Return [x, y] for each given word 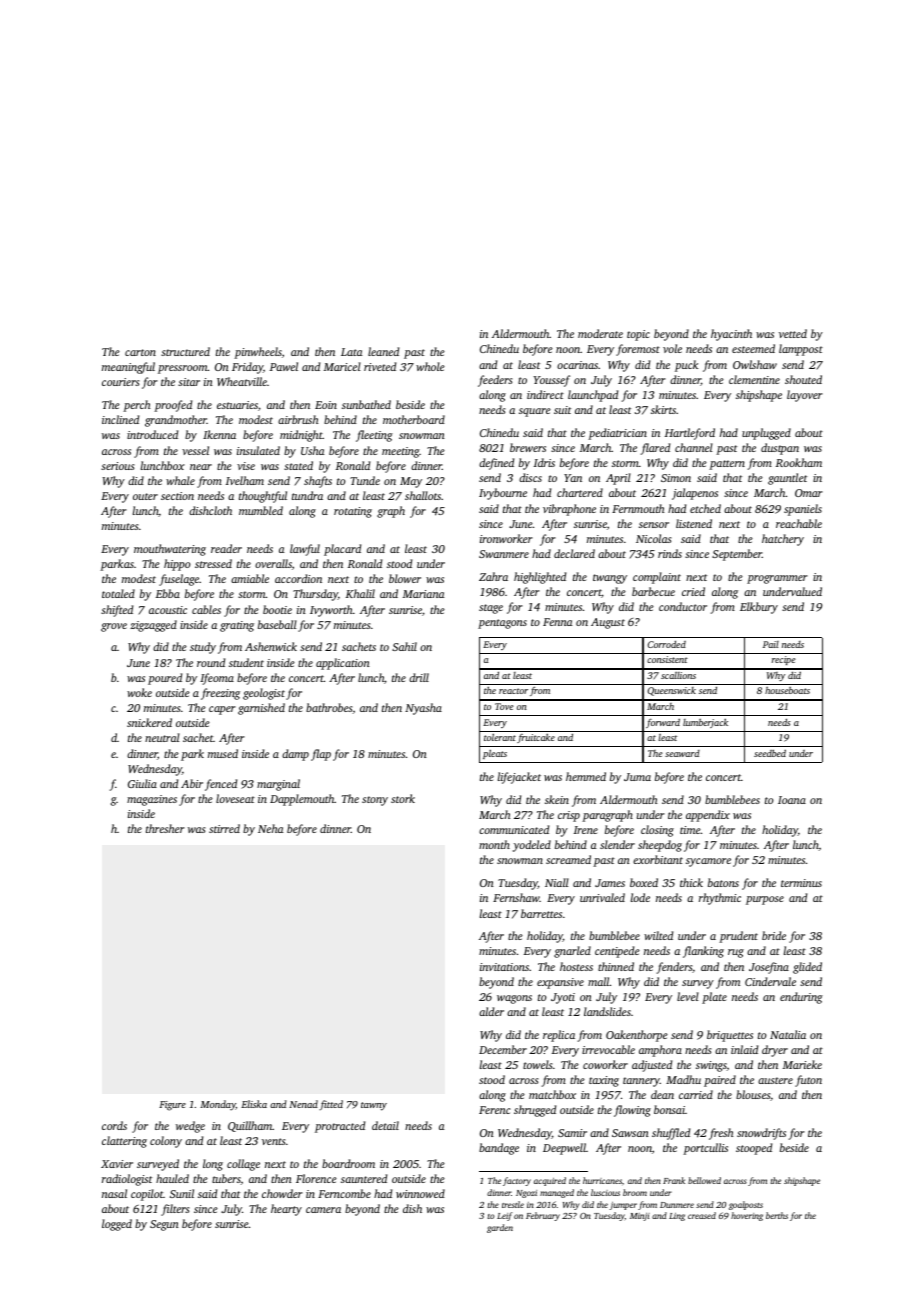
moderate [600, 333]
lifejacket [519, 778]
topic [638, 335]
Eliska [254, 1104]
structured [185, 351]
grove [114, 627]
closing [657, 831]
